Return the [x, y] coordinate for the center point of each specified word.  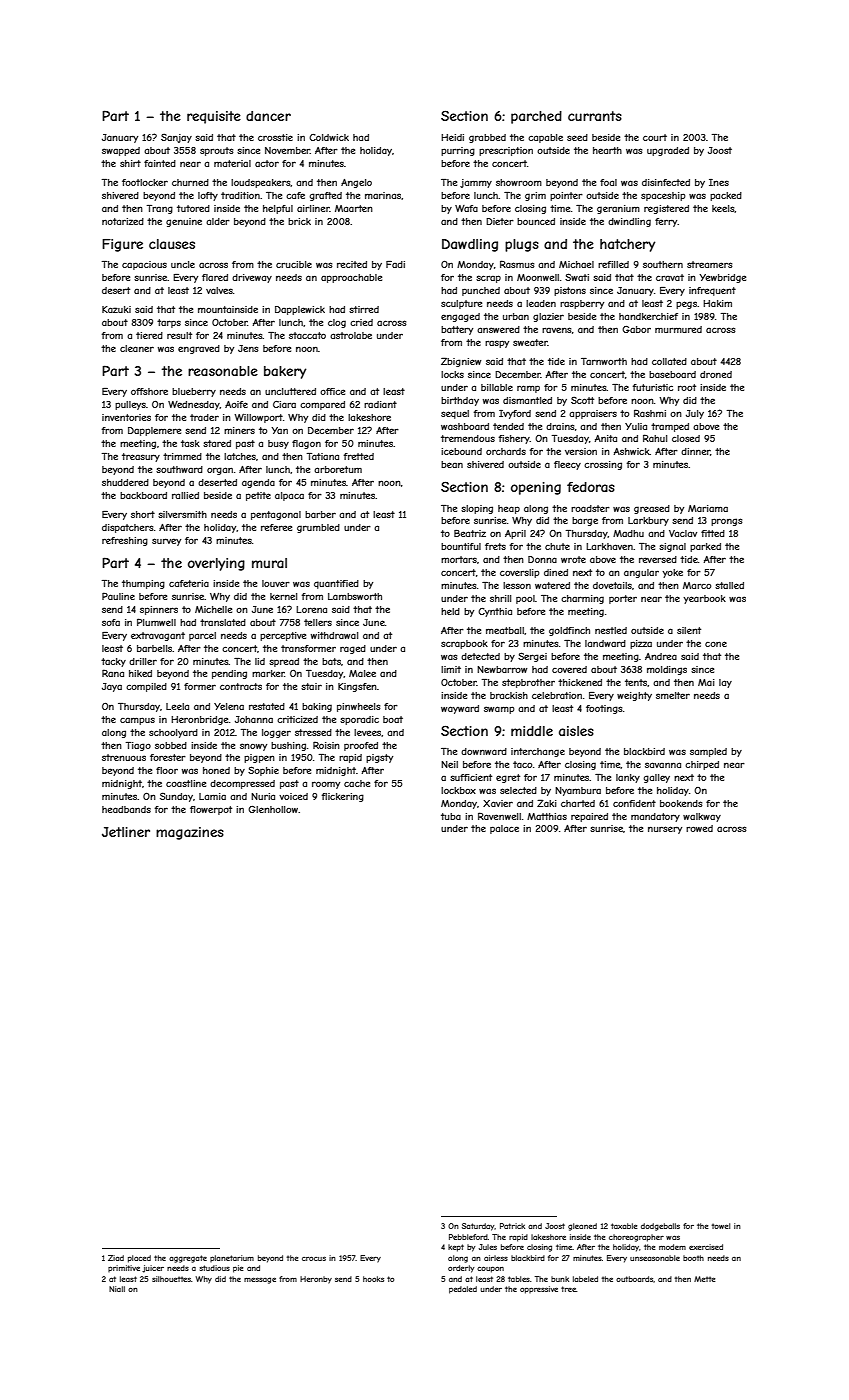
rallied [185, 495]
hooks [373, 1279]
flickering [343, 797]
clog [337, 323]
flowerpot [211, 810]
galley [657, 778]
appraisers [593, 414]
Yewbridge [722, 278]
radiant [380, 404]
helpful [278, 209]
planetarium [232, 1258]
